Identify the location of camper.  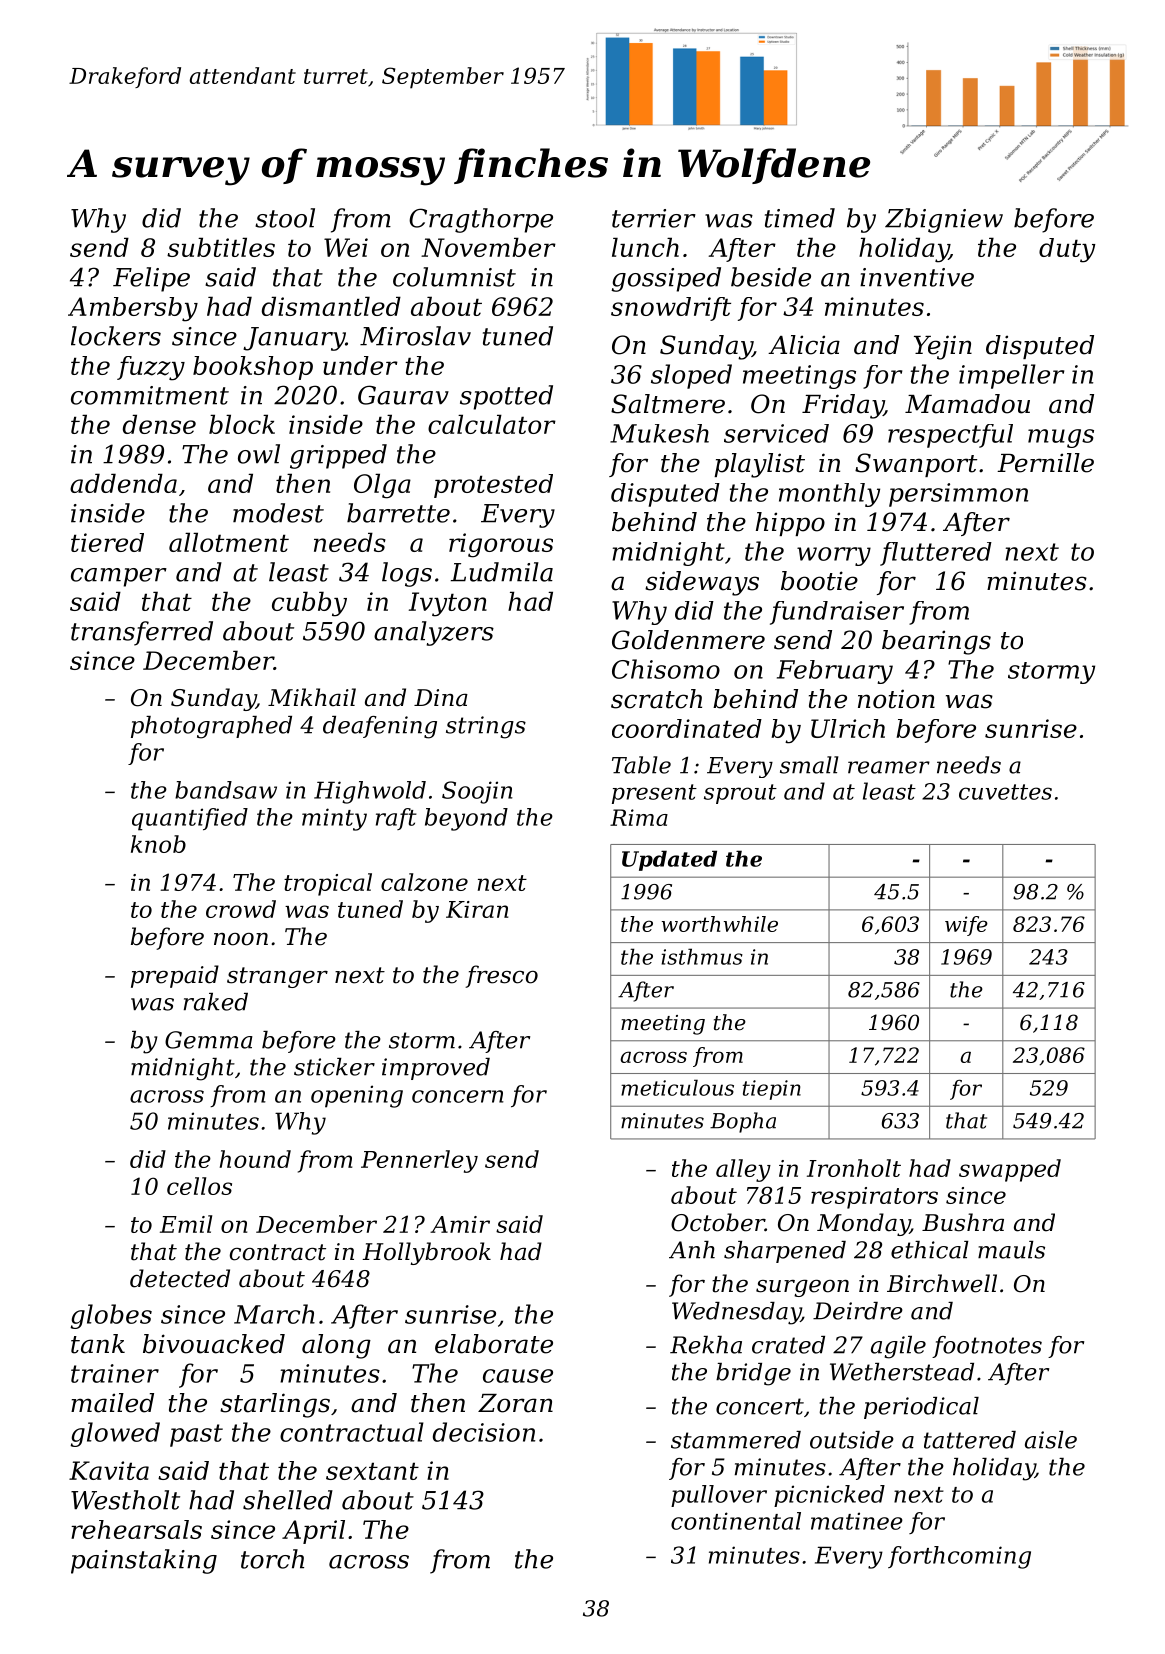
(119, 577).
